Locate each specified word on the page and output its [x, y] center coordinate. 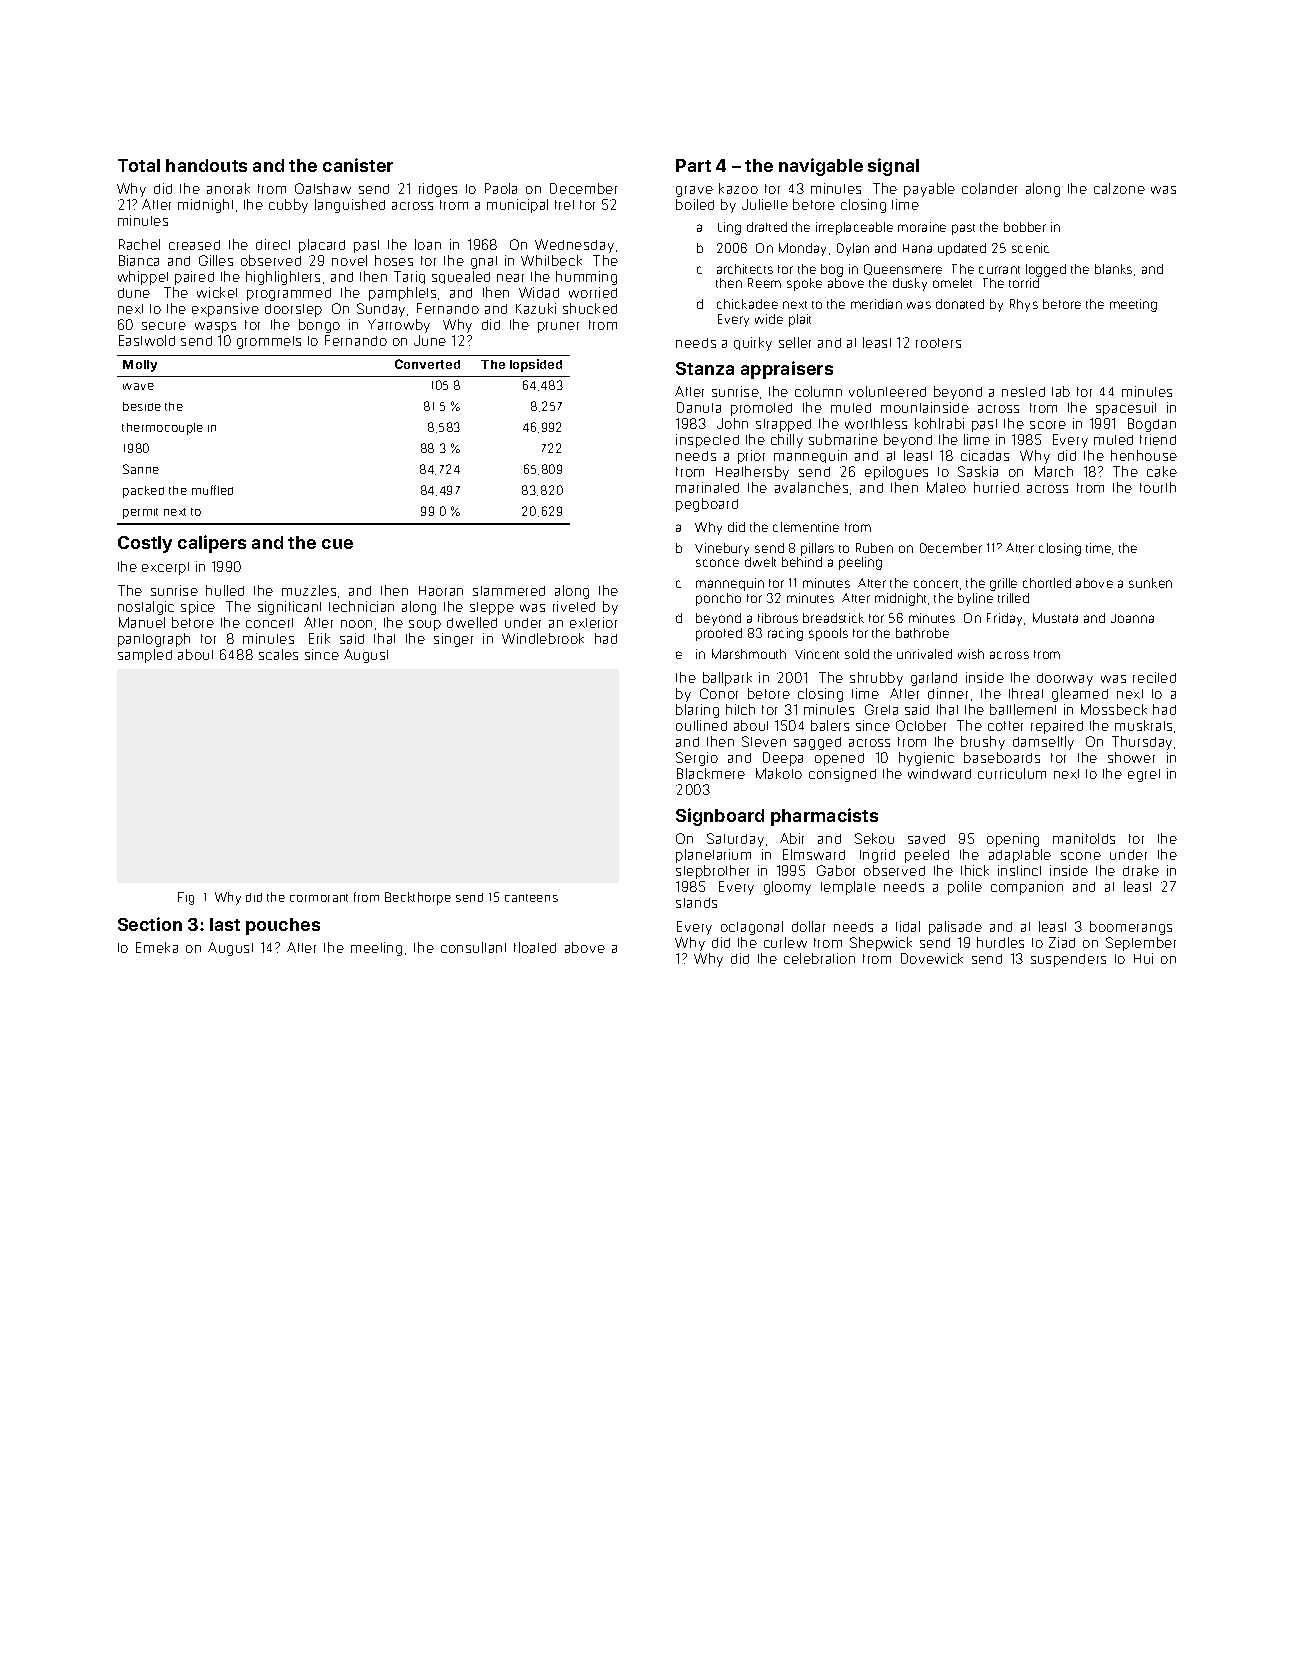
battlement [1023, 709]
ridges [438, 190]
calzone [1119, 188]
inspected [707, 441]
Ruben [874, 548]
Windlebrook [543, 638]
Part [693, 165]
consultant [473, 947]
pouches [283, 926]
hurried [996, 487]
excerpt [165, 568]
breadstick [833, 618]
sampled [145, 656]
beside [142, 406]
